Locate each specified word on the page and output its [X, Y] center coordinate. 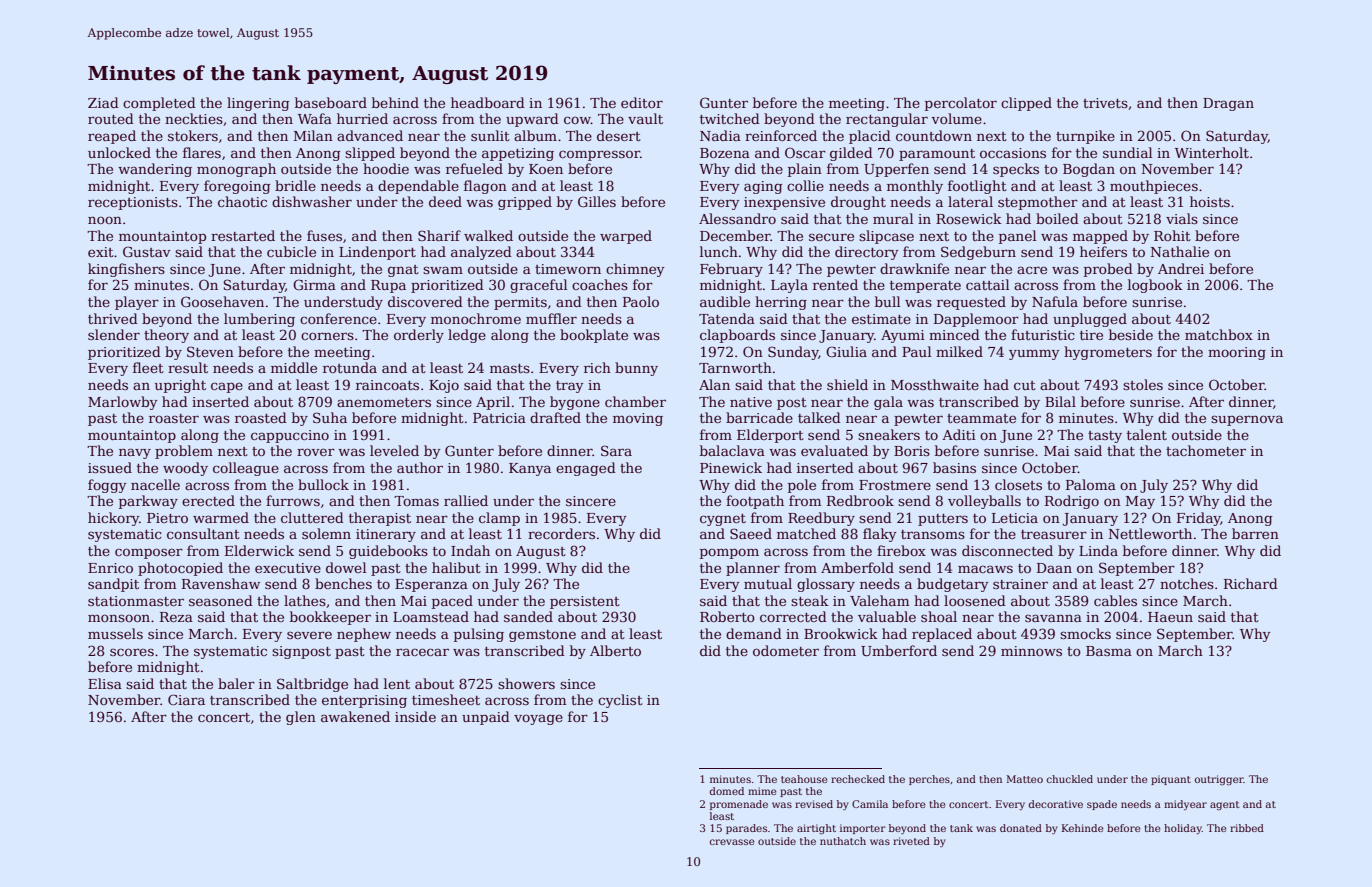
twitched [730, 118]
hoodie [386, 168]
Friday [1199, 519]
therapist [380, 519]
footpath [755, 502]
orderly [419, 336]
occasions [1013, 153]
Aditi [959, 434]
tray [570, 387]
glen [301, 718]
